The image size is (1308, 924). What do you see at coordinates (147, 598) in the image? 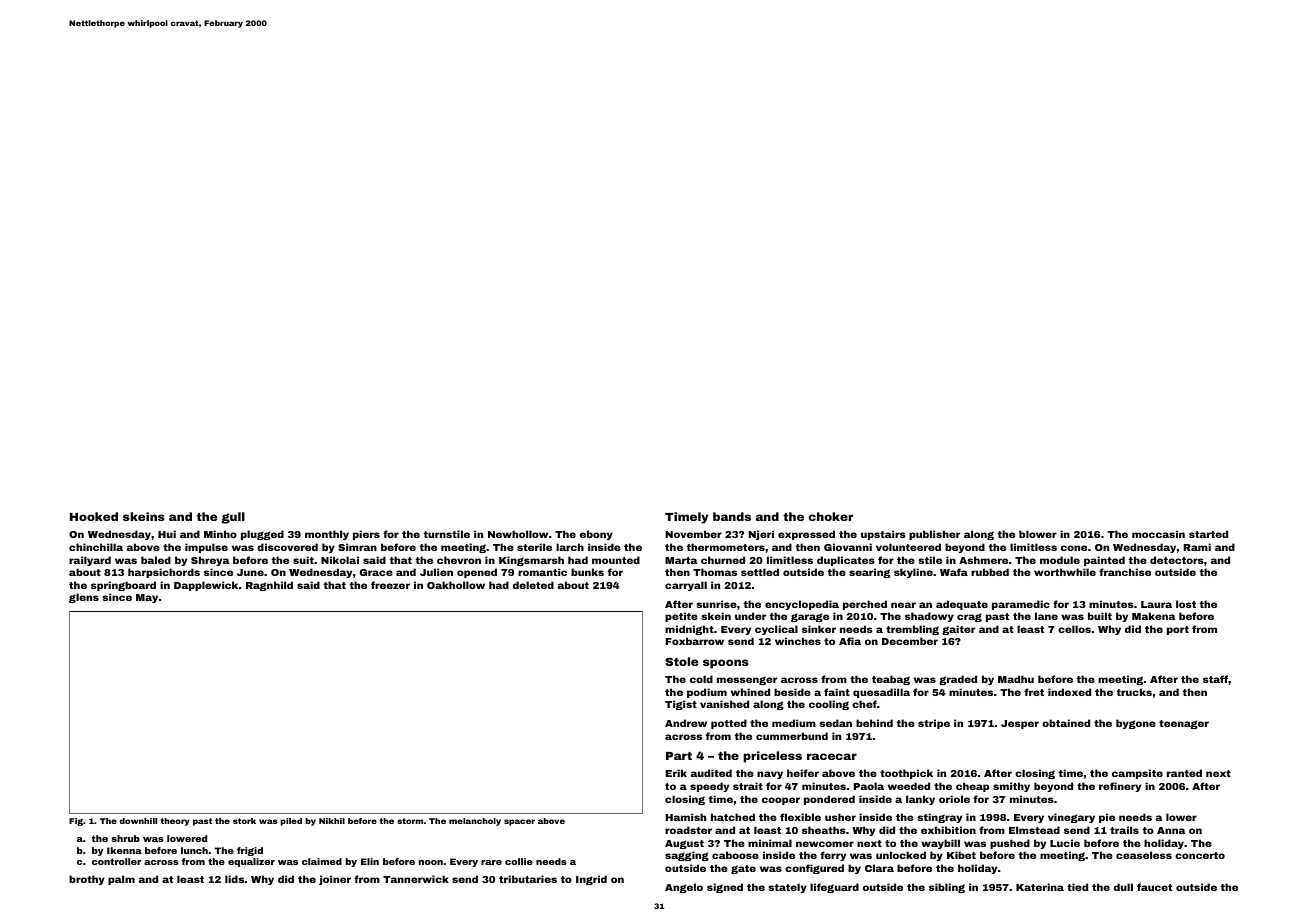
I see `May` at bounding box center [147, 598].
